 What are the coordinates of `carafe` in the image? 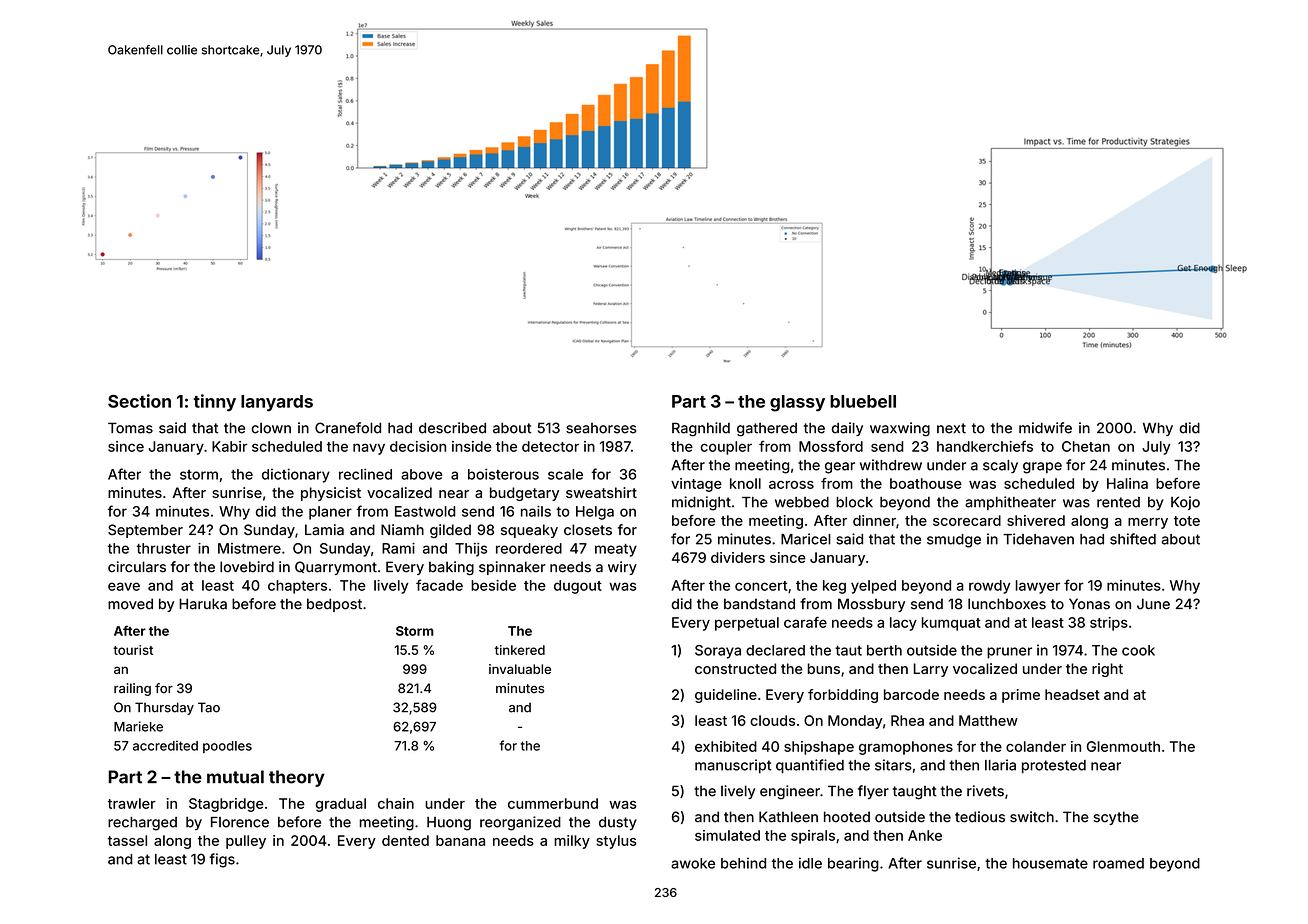 It's located at (805, 622).
